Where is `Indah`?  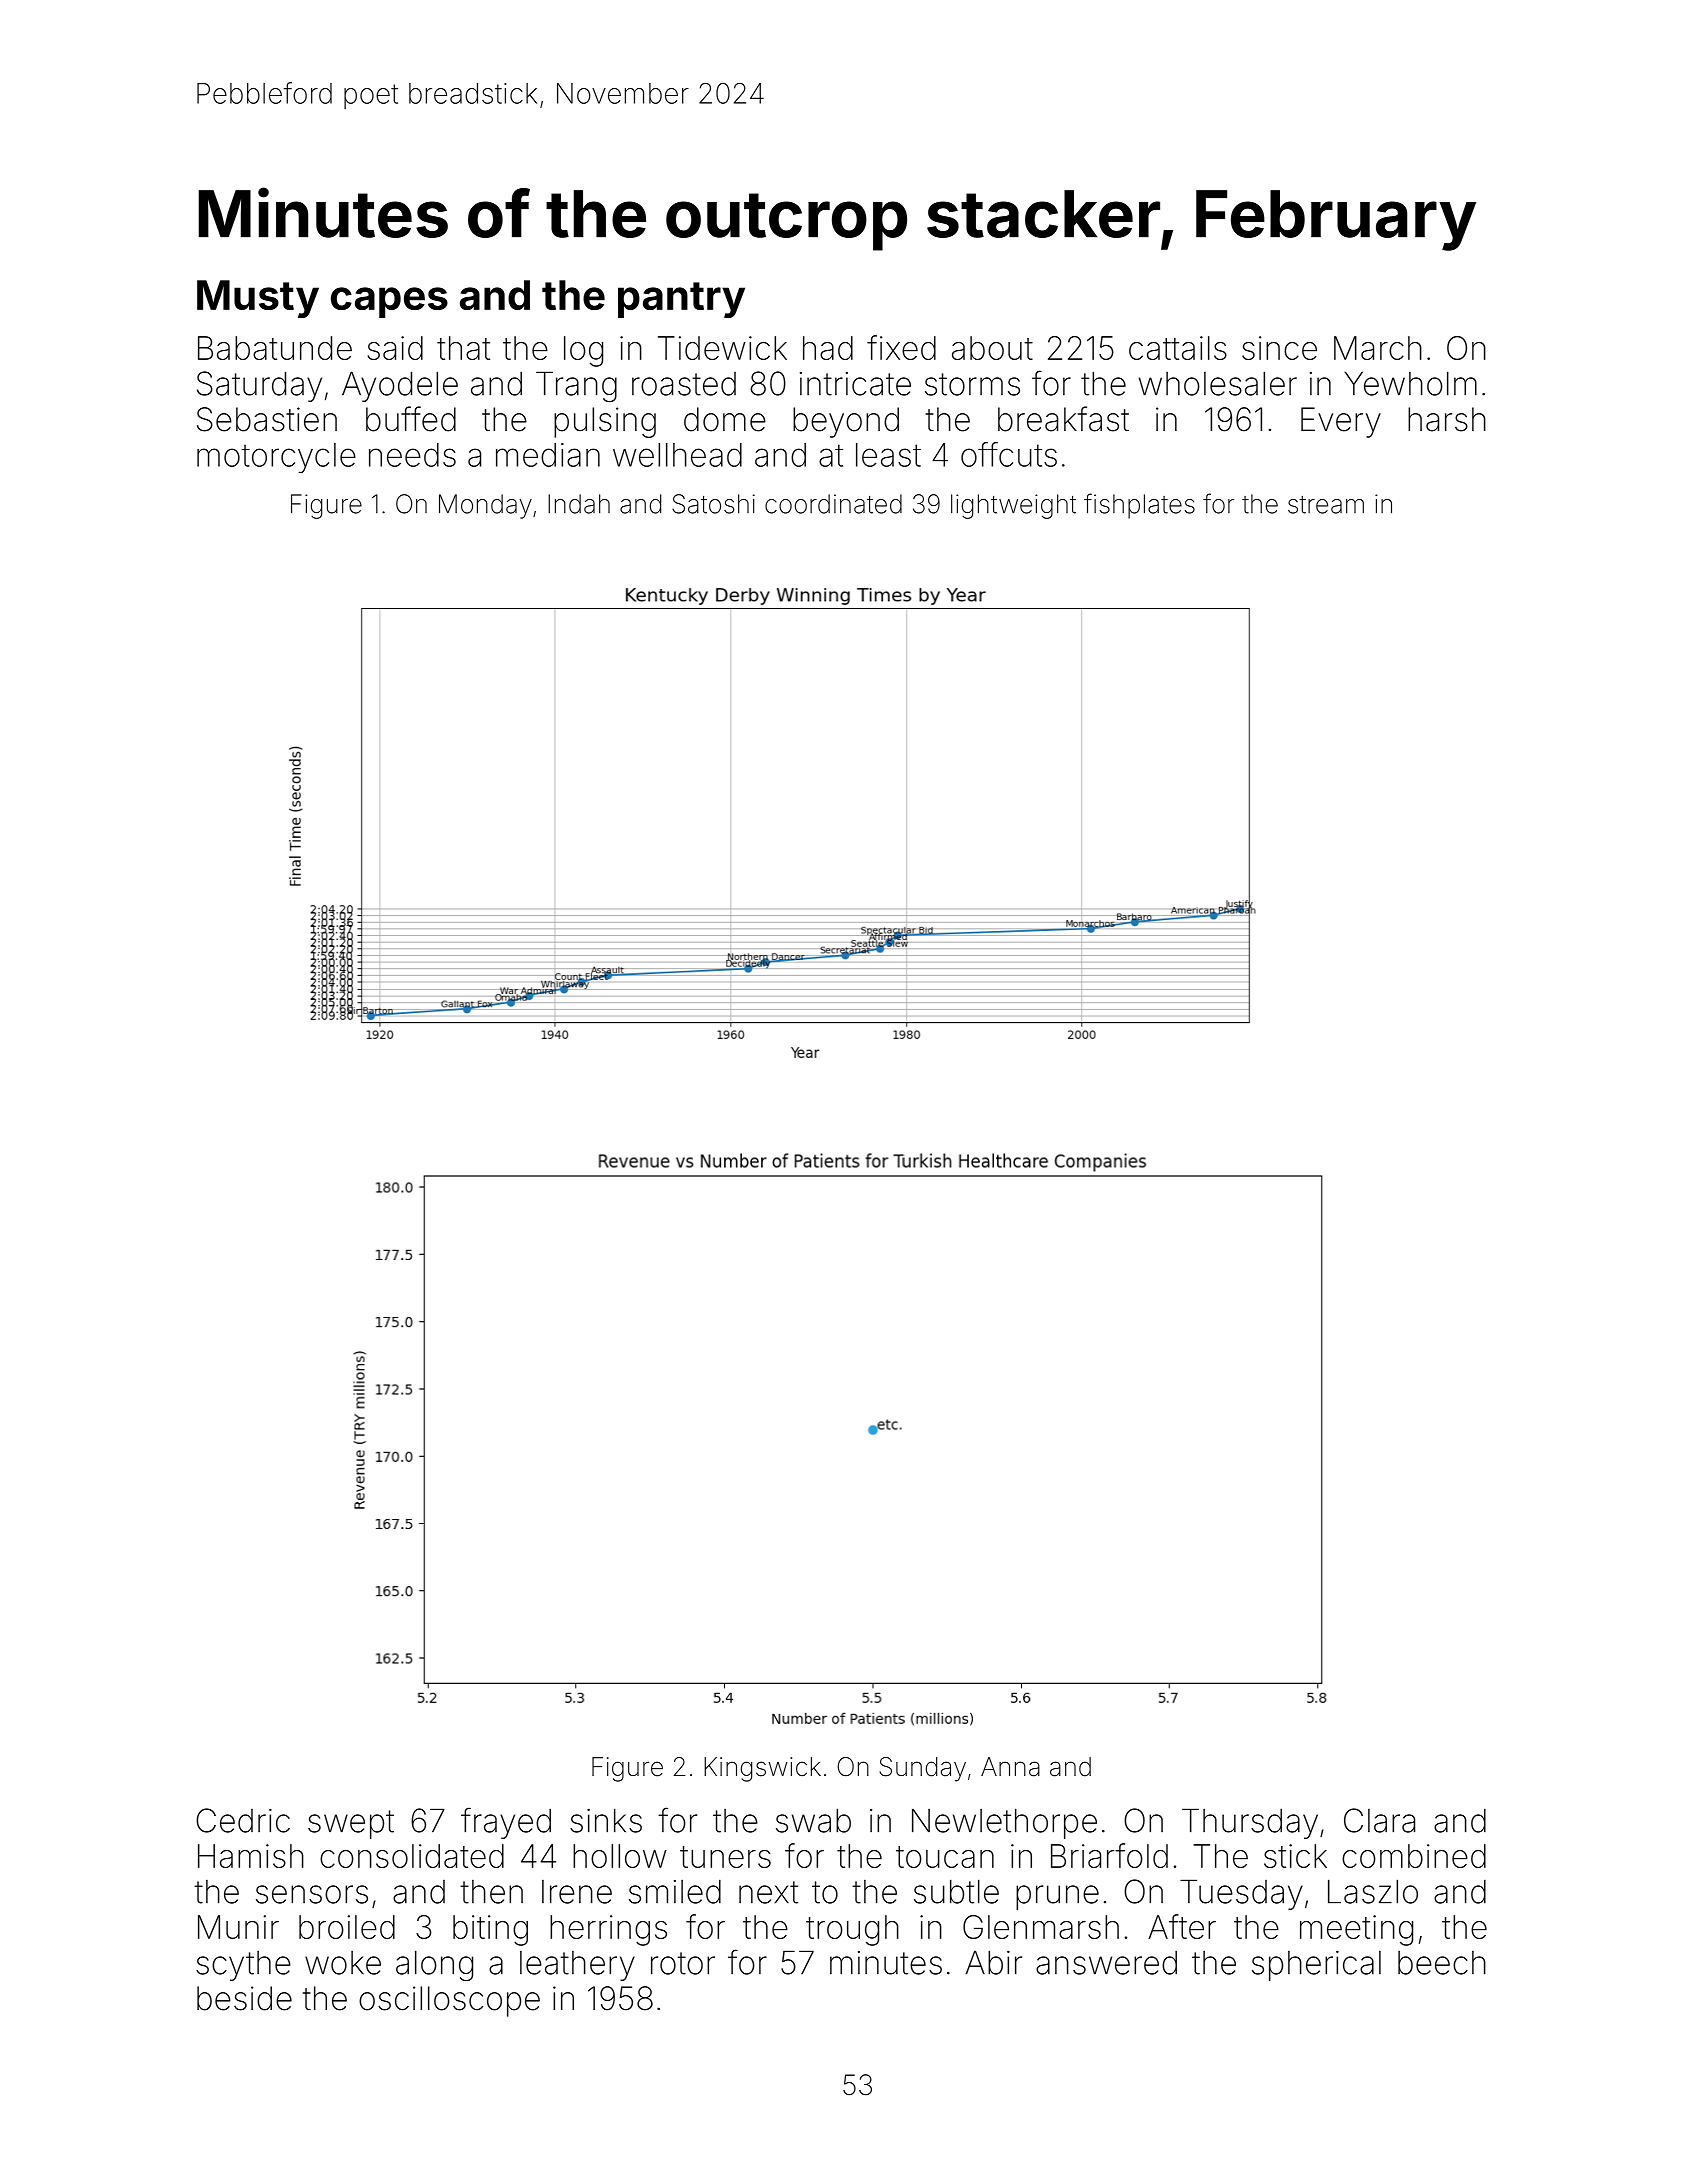
Indah is located at coordinates (579, 504).
